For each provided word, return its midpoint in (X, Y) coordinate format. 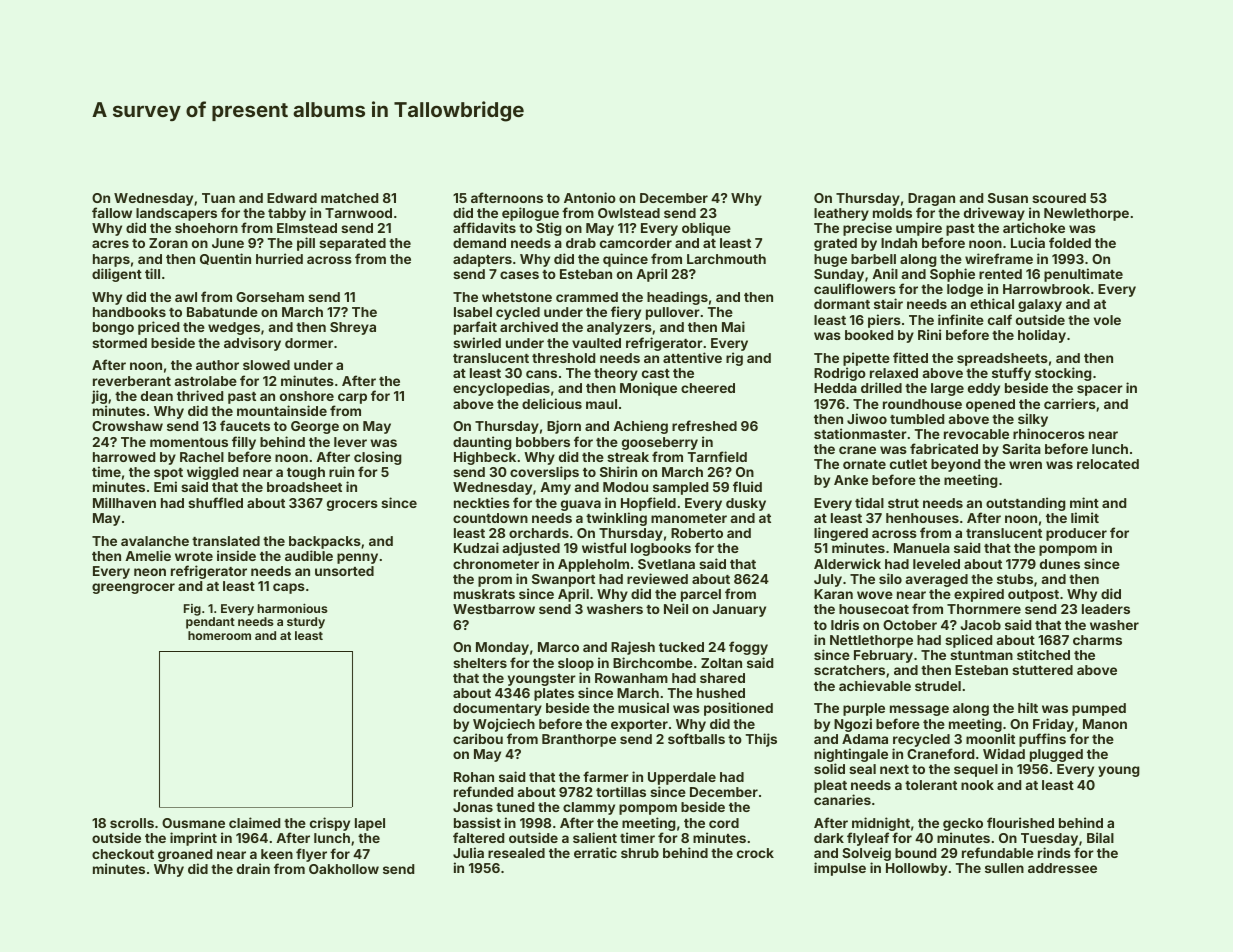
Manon (1105, 724)
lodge (965, 290)
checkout (123, 854)
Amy (555, 488)
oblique (706, 229)
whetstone (517, 297)
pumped (1099, 709)
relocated (1108, 464)
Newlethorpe (1086, 214)
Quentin (225, 259)
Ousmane (193, 823)
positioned (738, 709)
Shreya (353, 328)
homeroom (219, 635)
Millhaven (124, 502)
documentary (497, 709)
